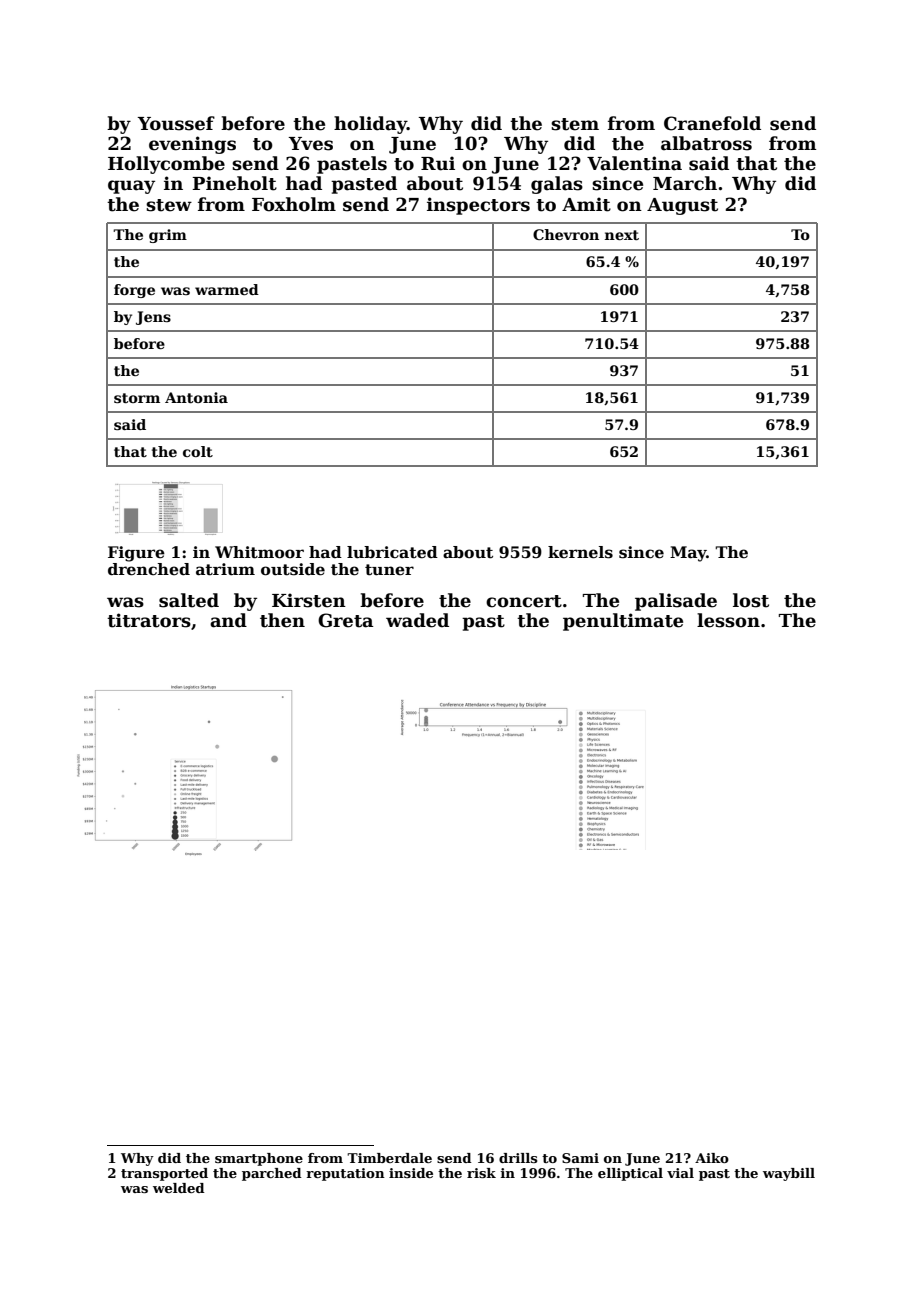  Describe the element at coordinates (580, 552) in the screenshot. I see `kernels` at that location.
